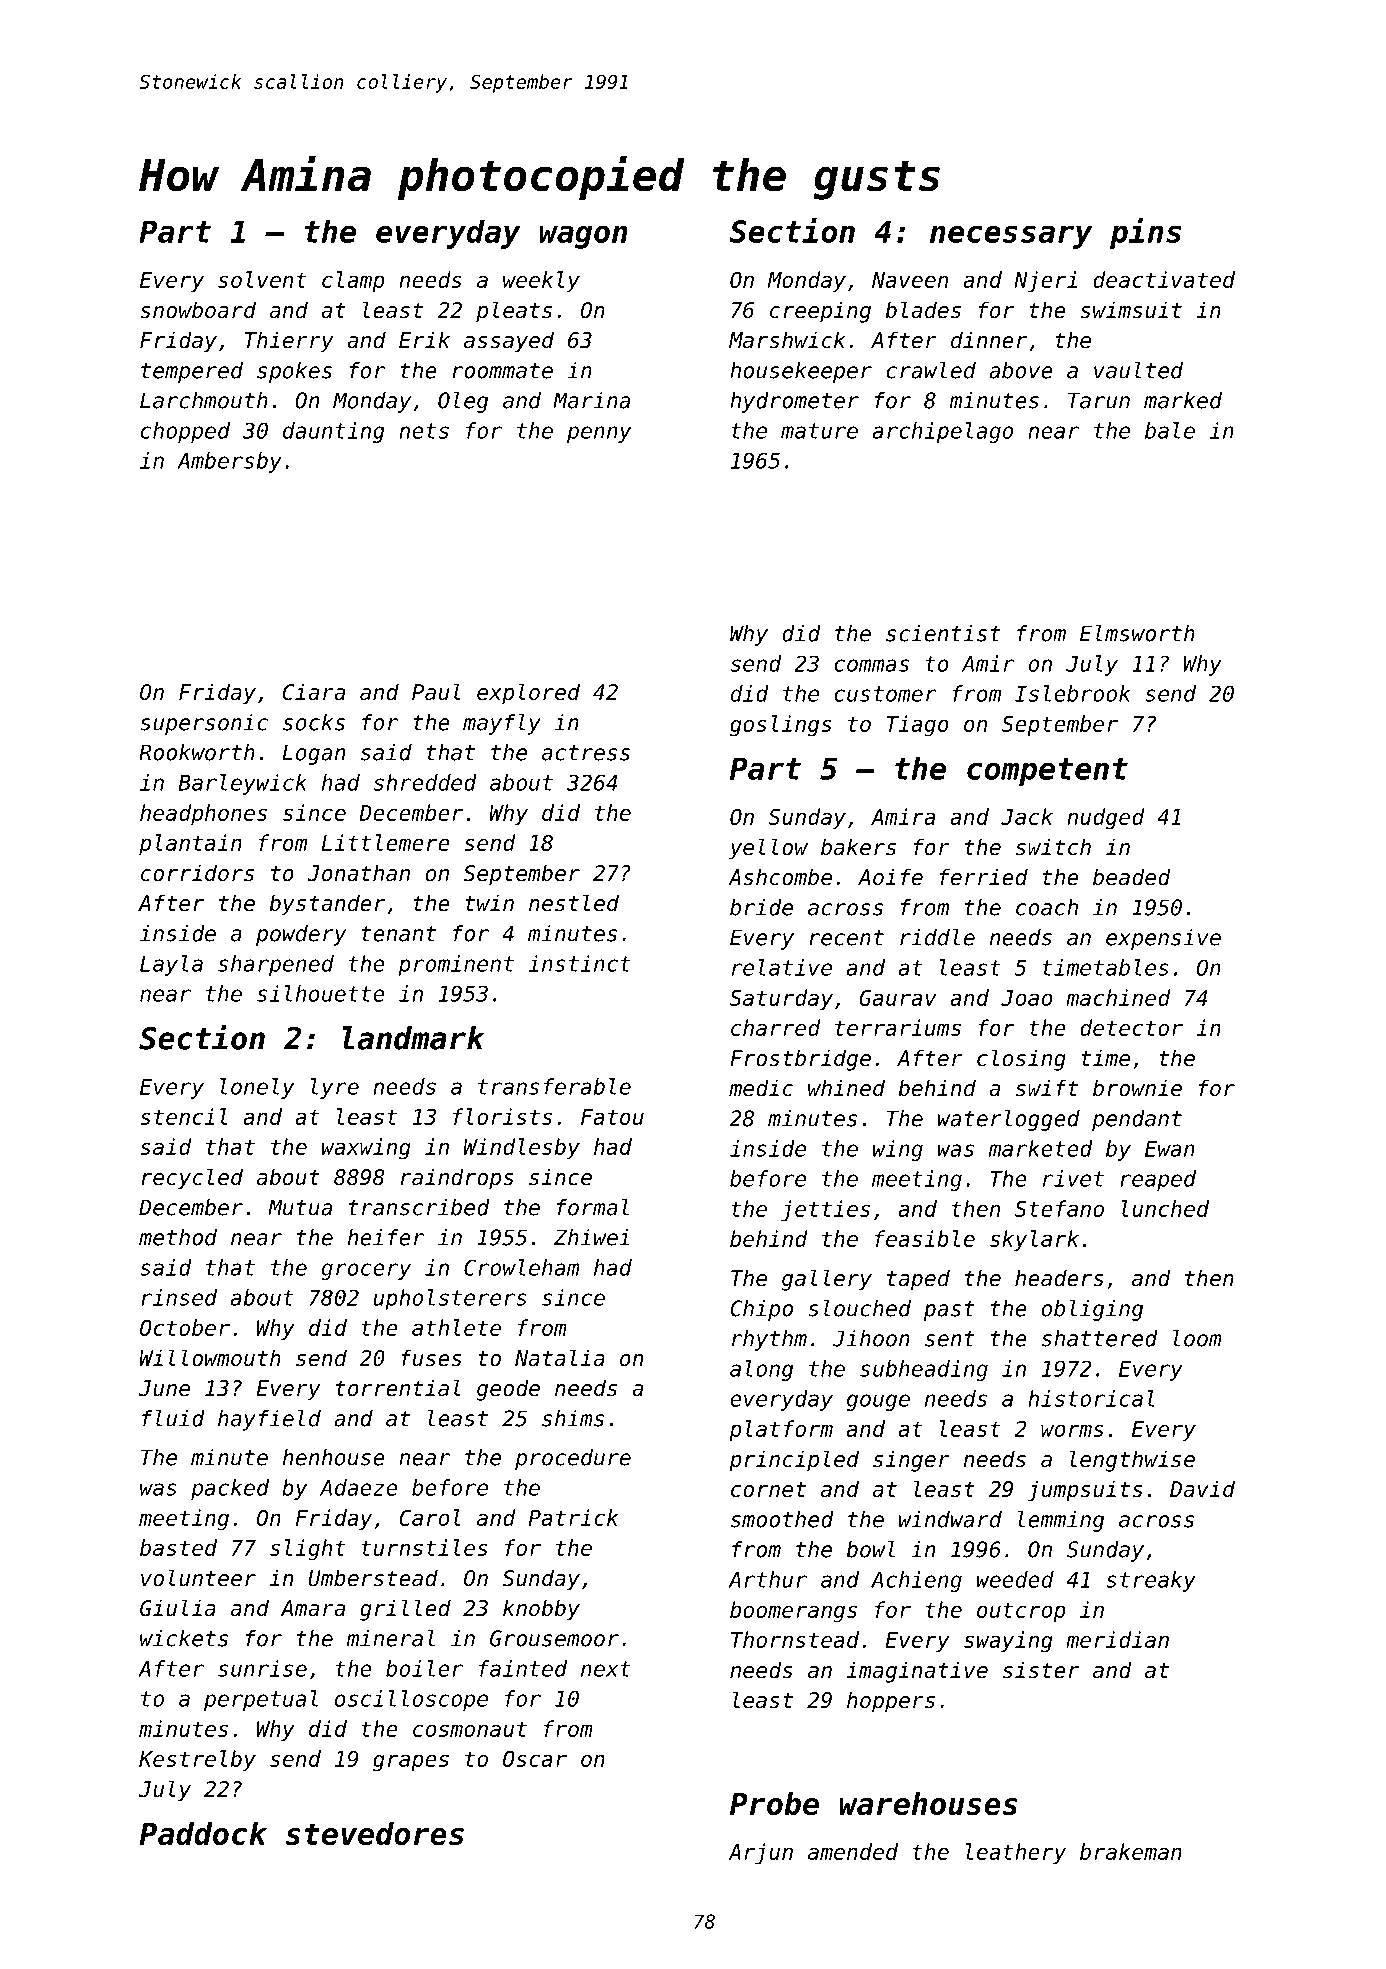 This document has width=1386, height=1969. Describe the element at coordinates (584, 237) in the document. I see `wagon` at that location.
